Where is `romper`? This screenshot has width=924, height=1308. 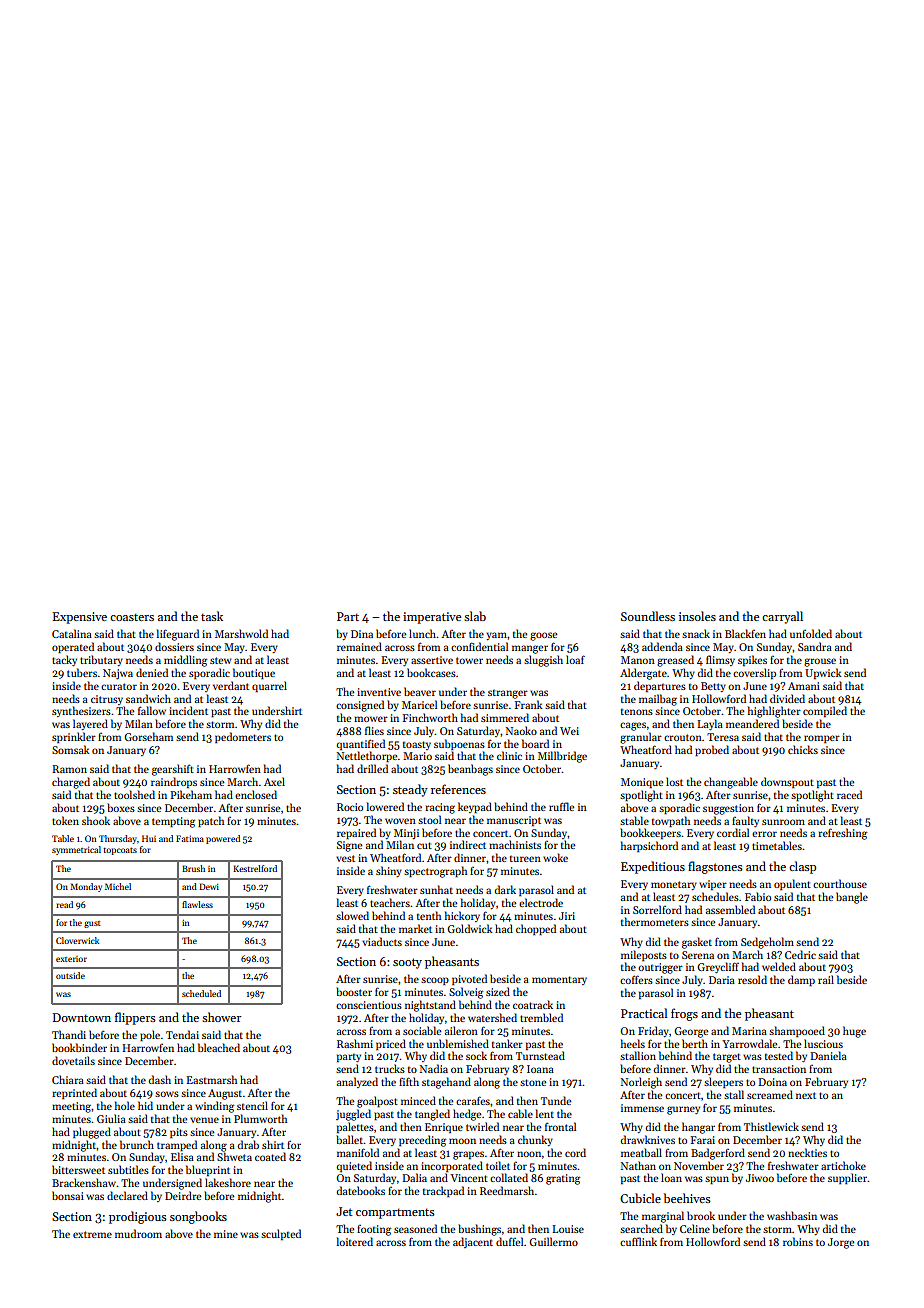
romper is located at coordinates (822, 739).
